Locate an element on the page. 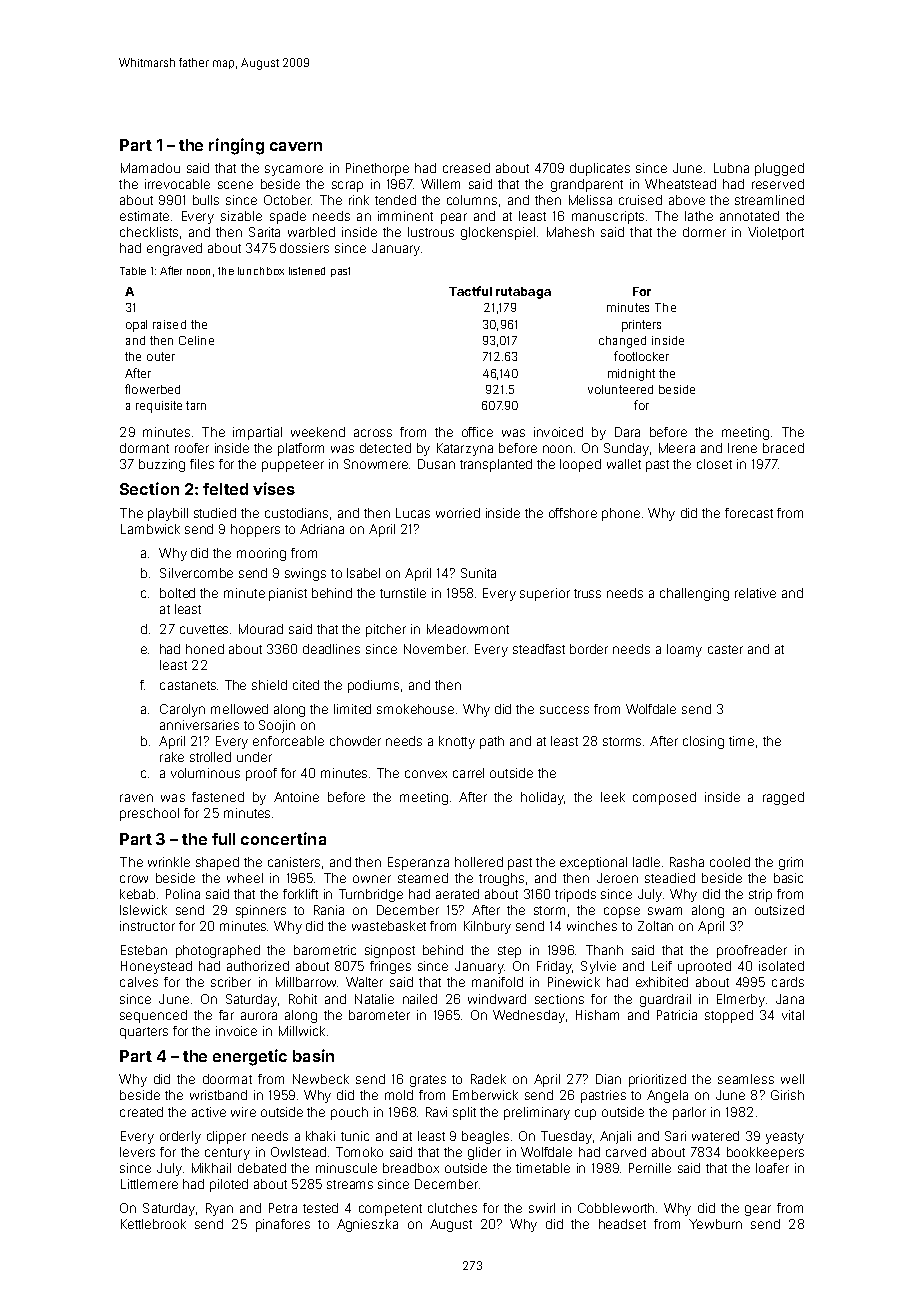  closet is located at coordinates (714, 464).
